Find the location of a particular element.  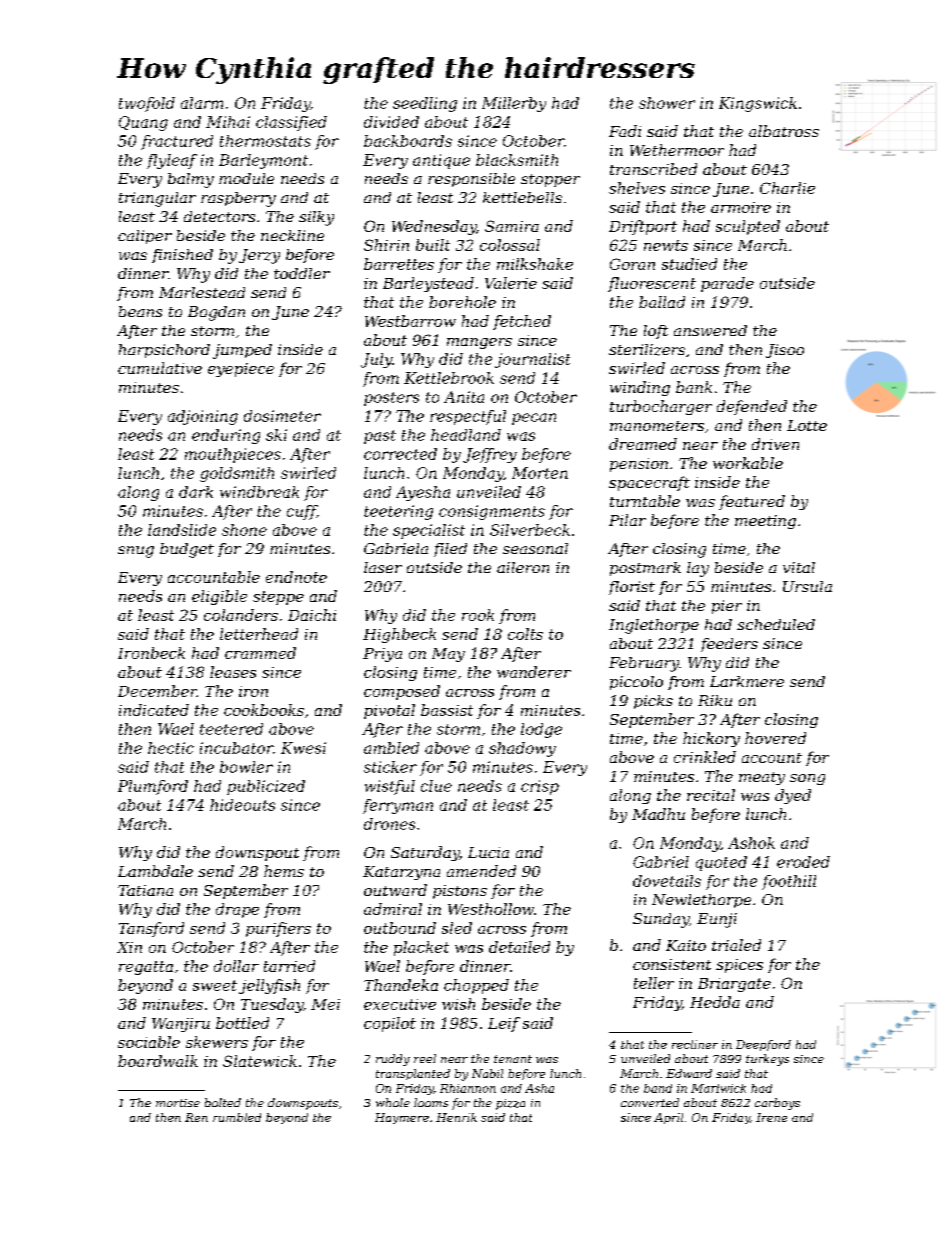

module is located at coordinates (246, 178).
